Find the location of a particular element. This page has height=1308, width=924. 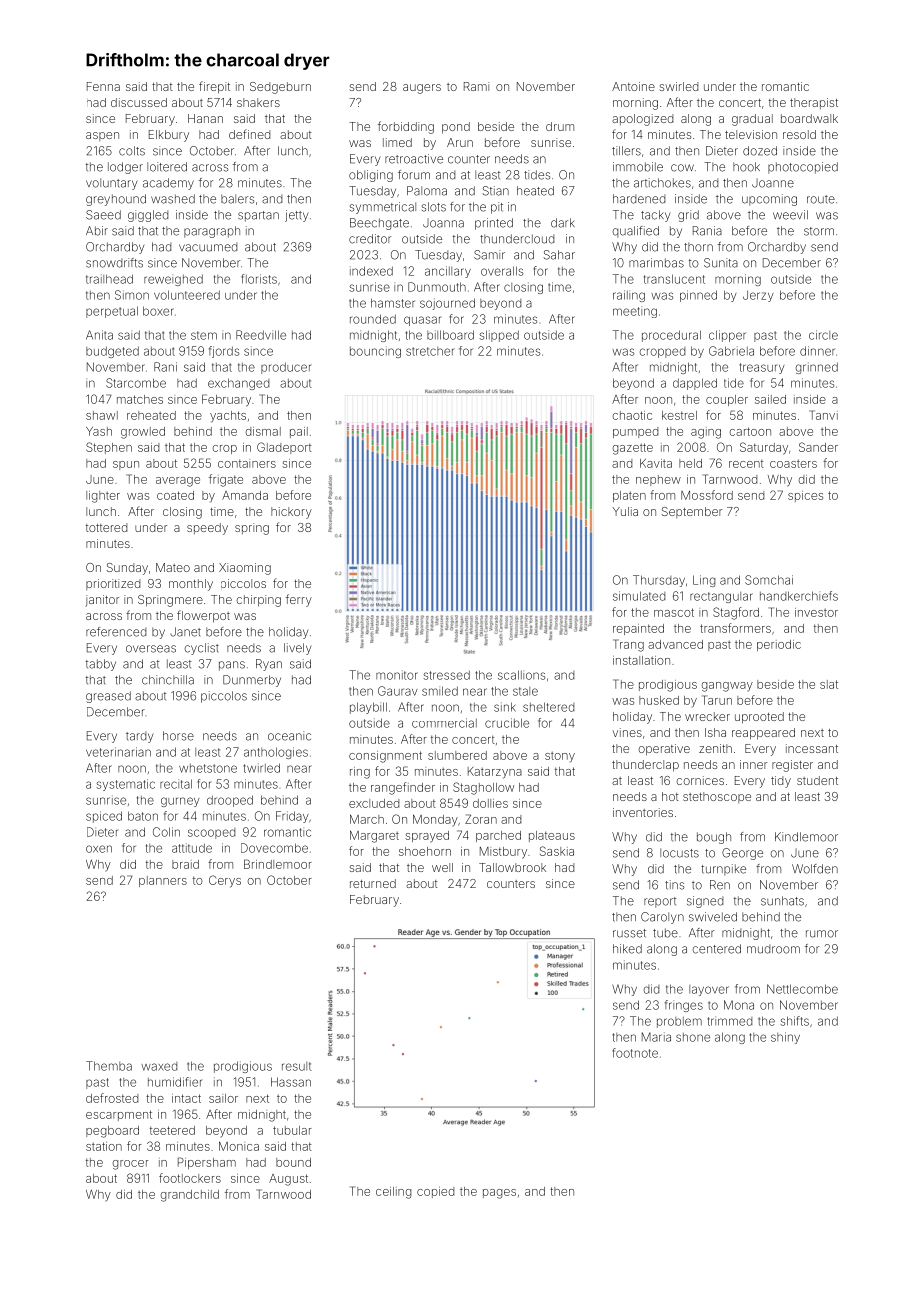

cartoon is located at coordinates (750, 431).
